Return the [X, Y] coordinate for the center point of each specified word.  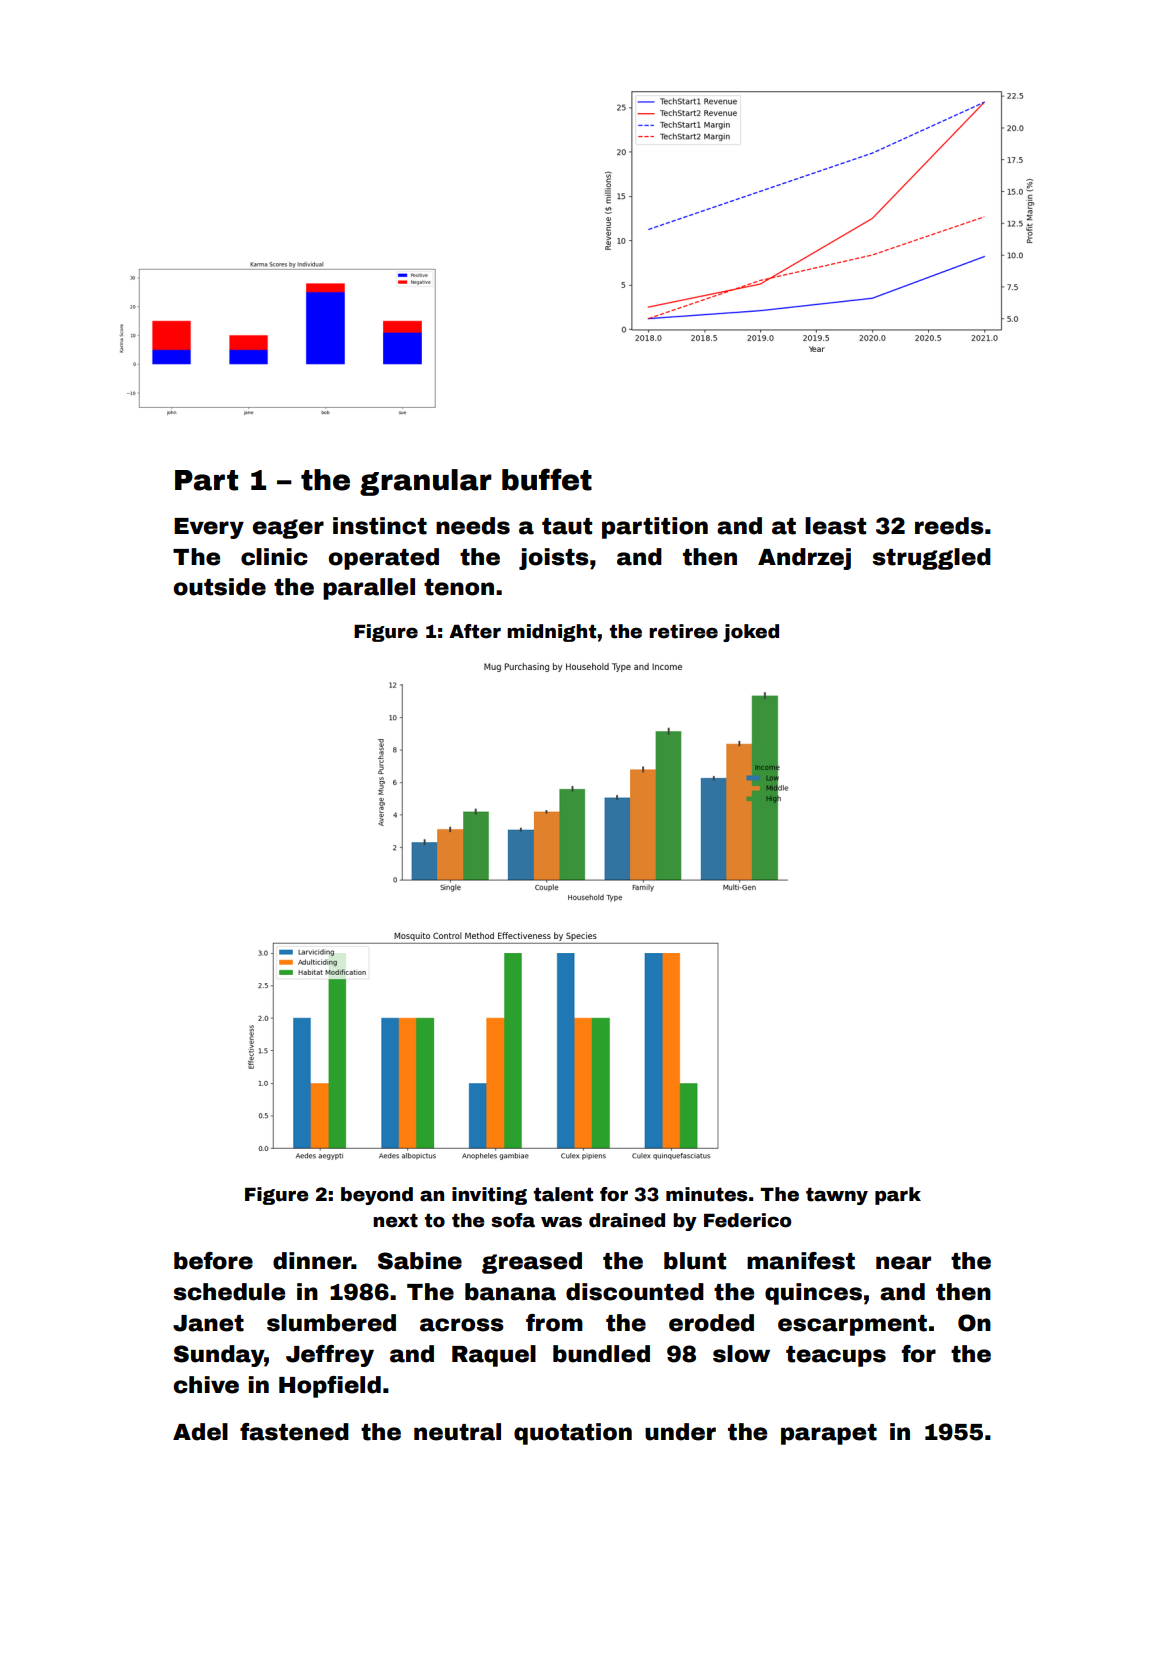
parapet [829, 1434]
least [835, 526]
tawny [837, 1196]
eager [288, 529]
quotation [573, 1434]
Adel [200, 1432]
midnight [551, 633]
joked [751, 633]
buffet [547, 479]
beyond [377, 1196]
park [898, 1196]
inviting [489, 1196]
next [395, 1221]
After [475, 631]
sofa [513, 1220]
